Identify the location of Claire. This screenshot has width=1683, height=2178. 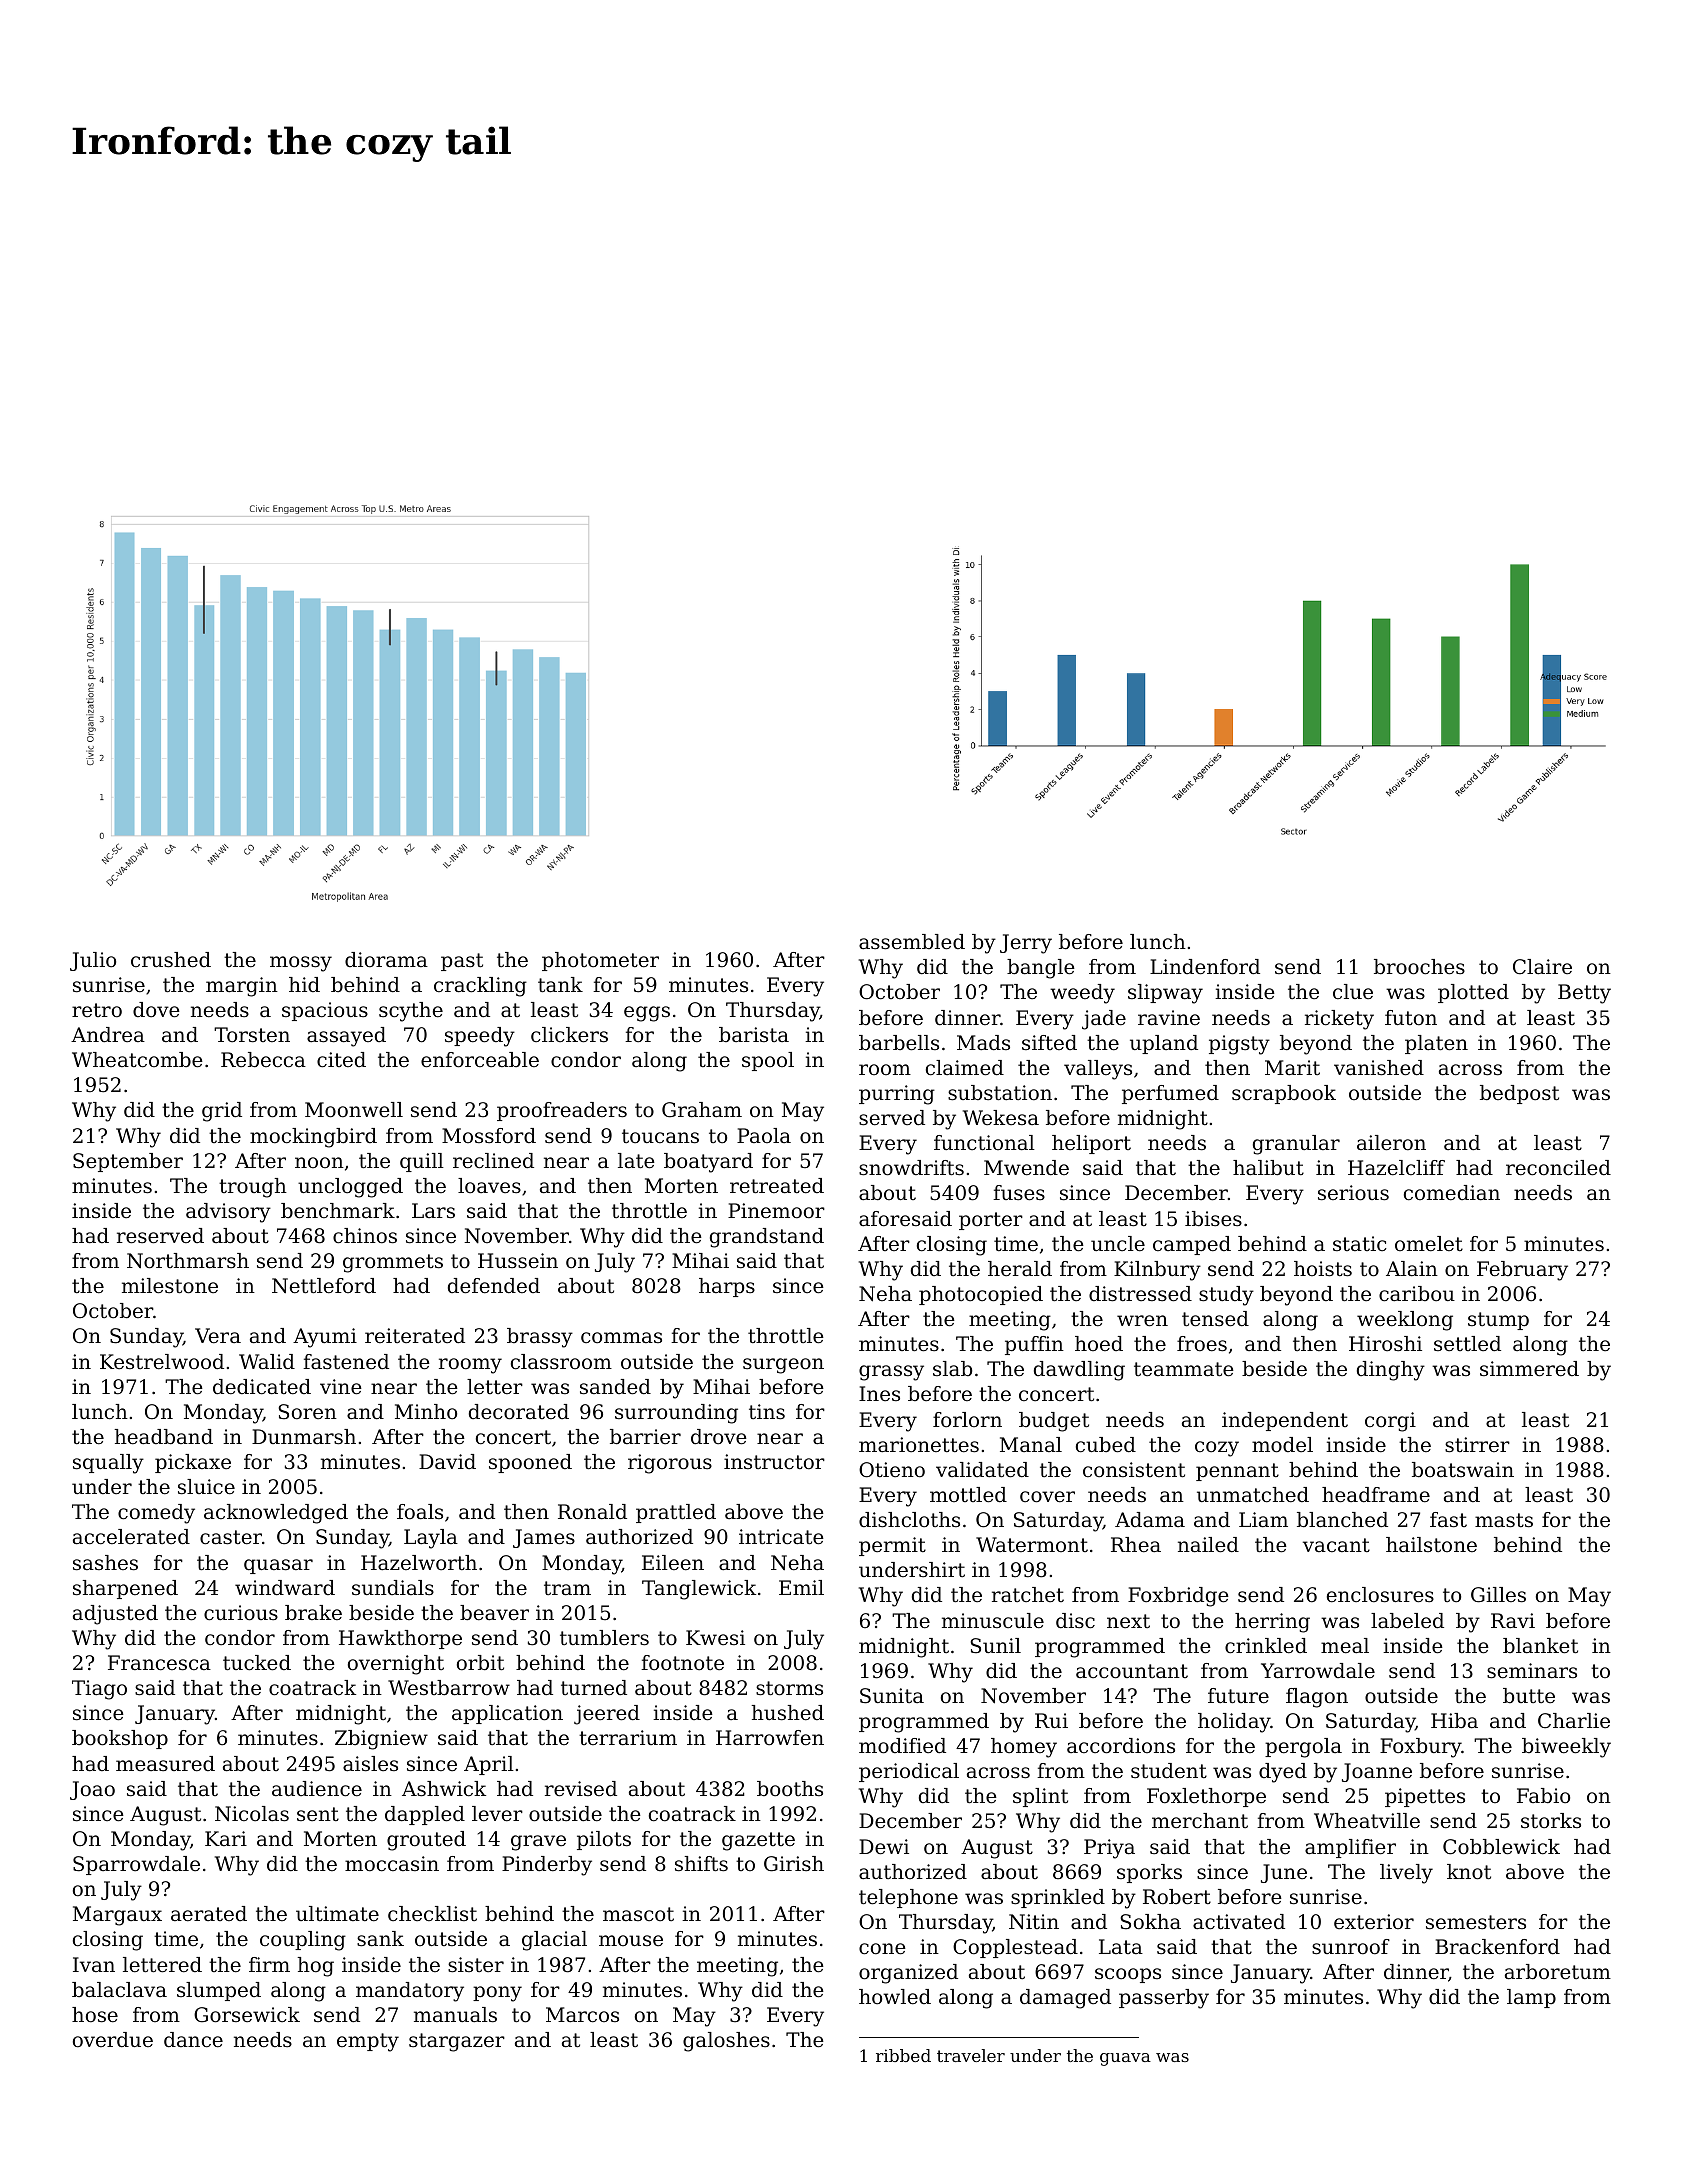
(1542, 967).
